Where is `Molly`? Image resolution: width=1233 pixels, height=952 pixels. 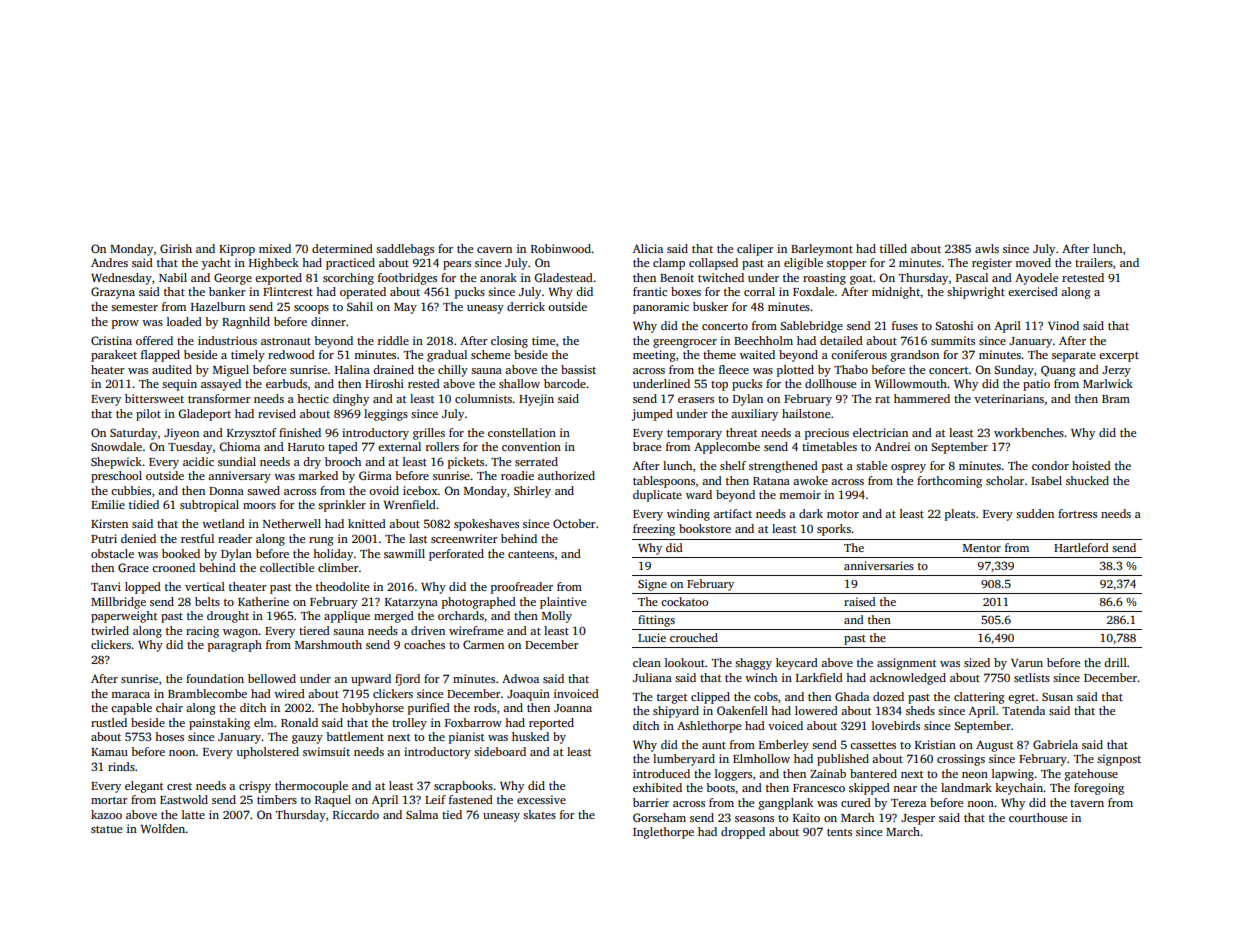 Molly is located at coordinates (557, 617).
